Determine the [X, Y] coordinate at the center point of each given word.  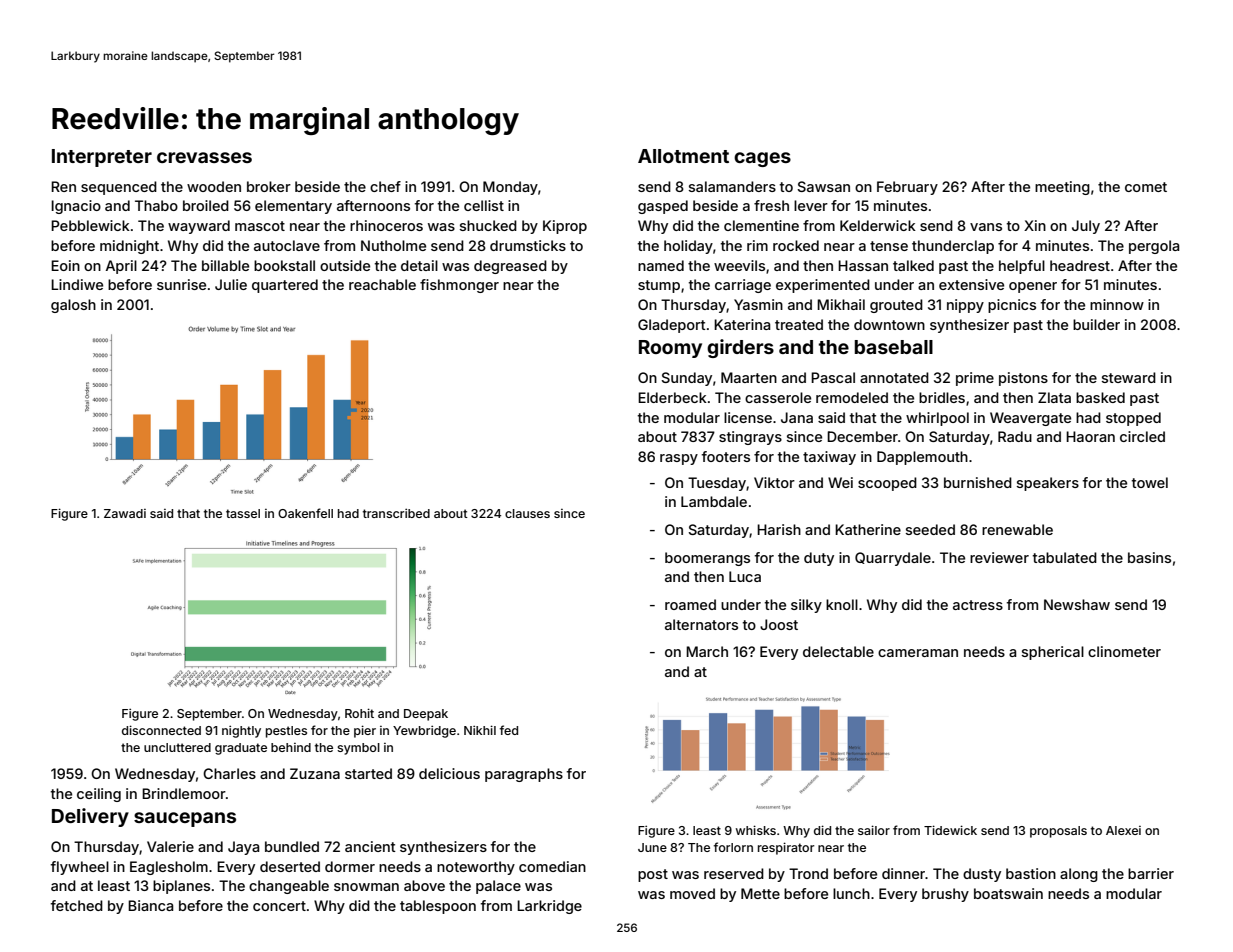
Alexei [1123, 830]
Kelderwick [878, 225]
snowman [366, 887]
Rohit [359, 713]
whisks [756, 830]
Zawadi [125, 513]
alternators [701, 624]
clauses [527, 513]
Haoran [1090, 436]
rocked [796, 245]
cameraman [918, 653]
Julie [231, 284]
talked [913, 265]
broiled [206, 205]
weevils [739, 265]
